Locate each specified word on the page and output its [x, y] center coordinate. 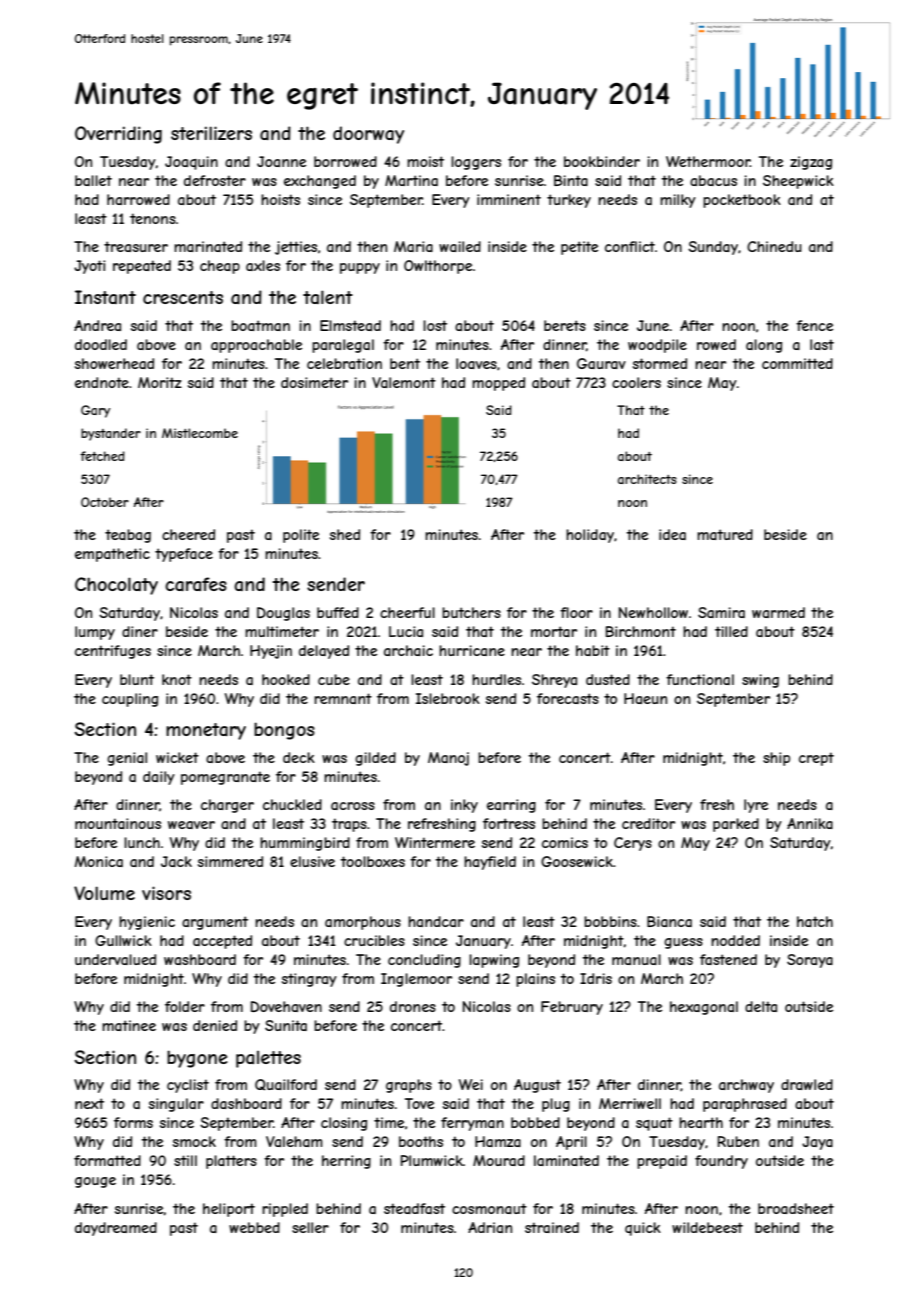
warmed [778, 612]
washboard [200, 959]
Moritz [160, 382]
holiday [590, 536]
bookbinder [602, 161]
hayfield [490, 863]
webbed [254, 1227]
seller [310, 1227]
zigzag [811, 163]
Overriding [118, 135]
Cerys [633, 844]
